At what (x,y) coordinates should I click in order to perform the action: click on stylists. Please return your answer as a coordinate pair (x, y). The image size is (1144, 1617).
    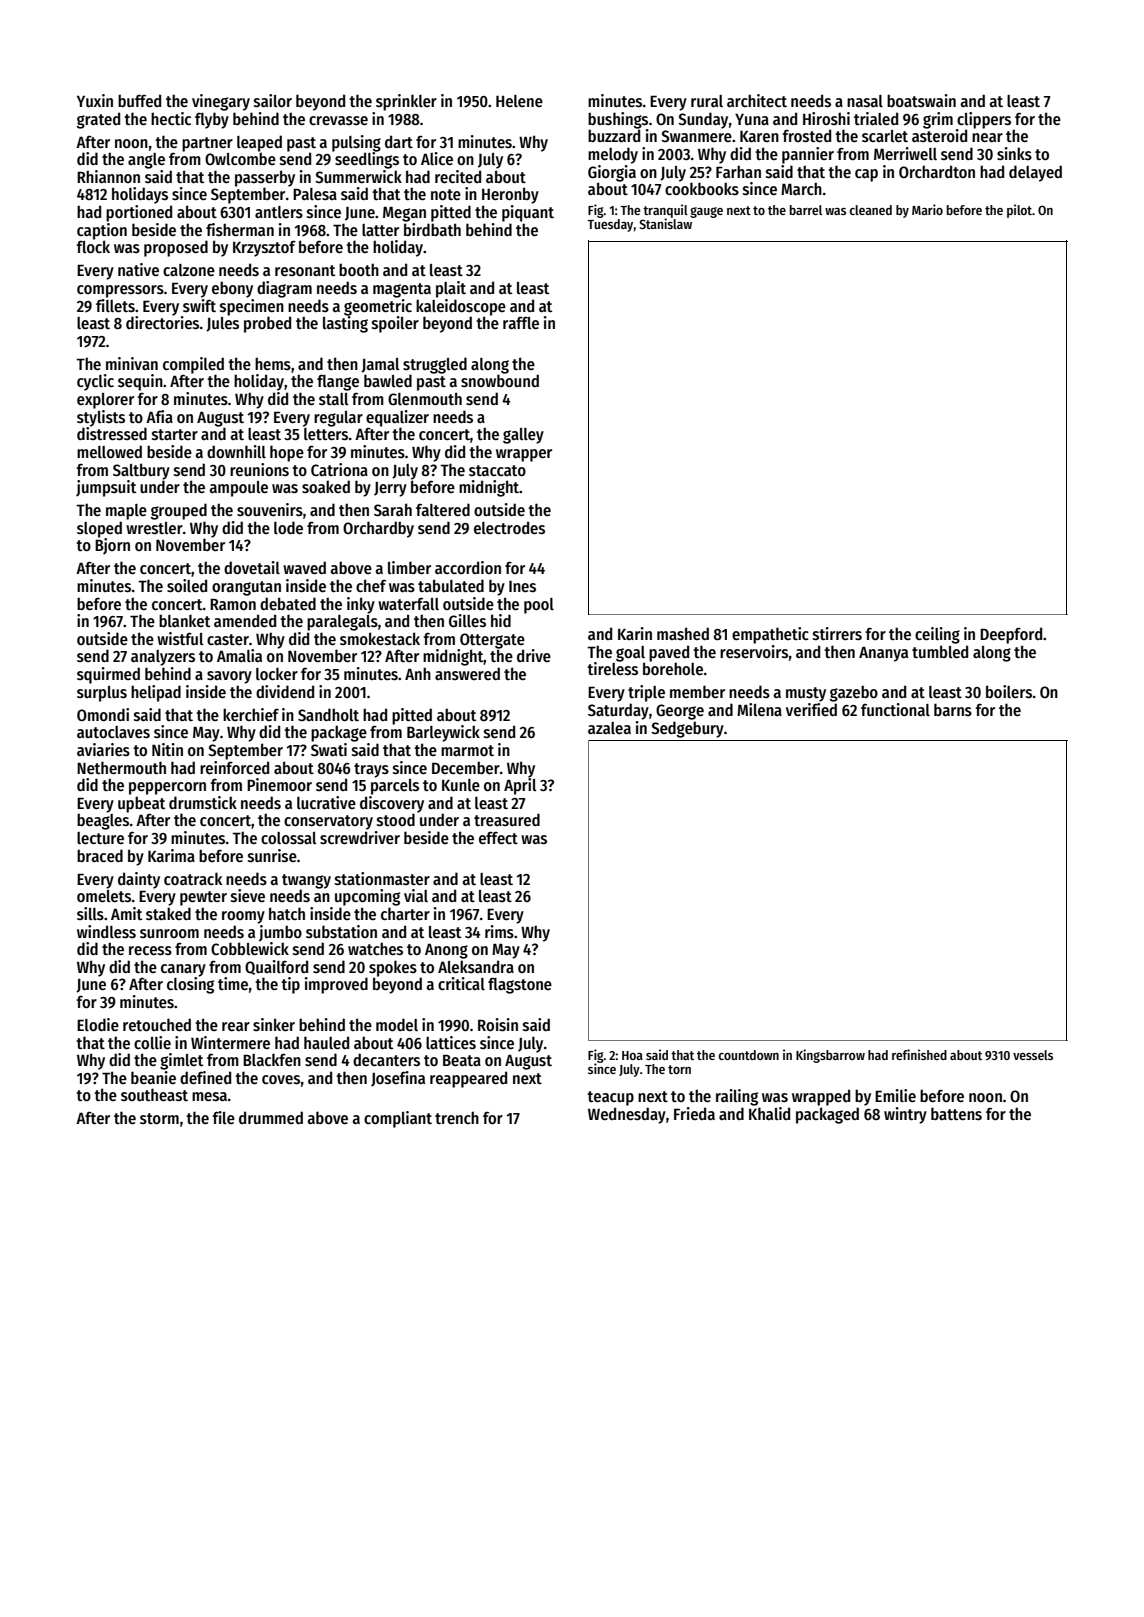
    Looking at the image, I should click on (101, 418).
